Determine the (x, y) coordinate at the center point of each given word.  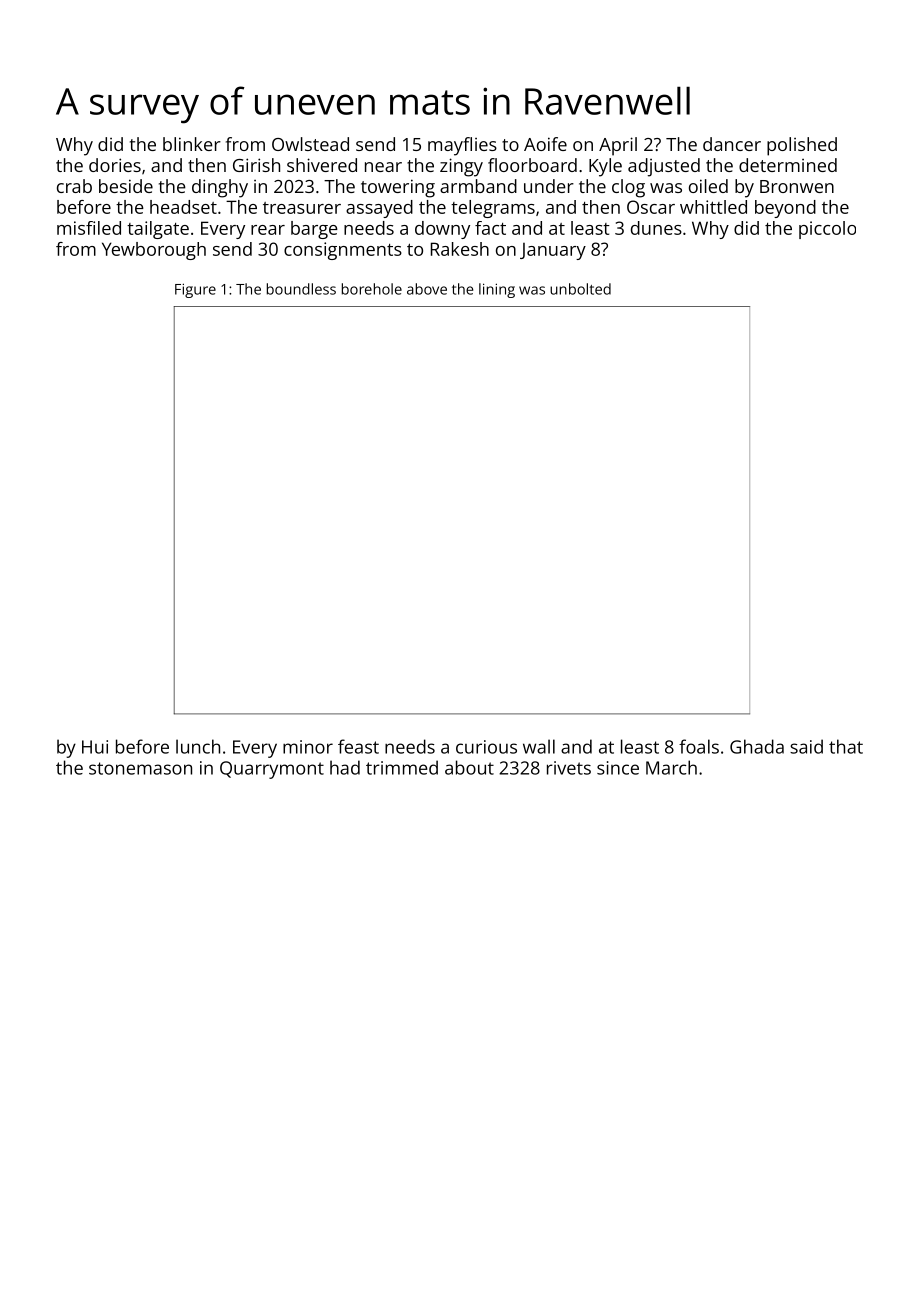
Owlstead (310, 144)
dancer (732, 144)
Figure (195, 290)
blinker (192, 144)
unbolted (580, 289)
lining (497, 290)
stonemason (140, 768)
